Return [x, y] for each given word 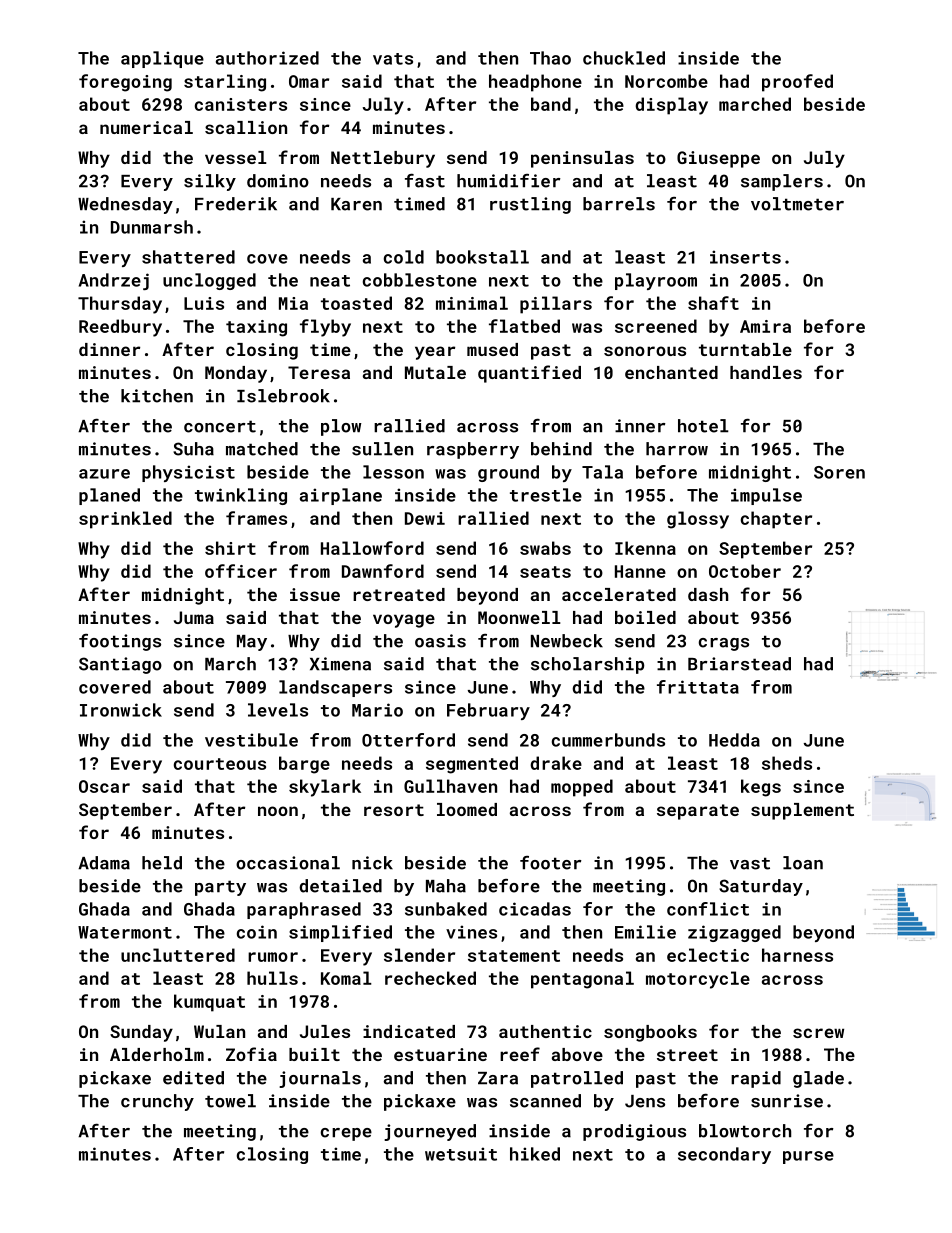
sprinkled [125, 520]
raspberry [473, 450]
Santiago [120, 665]
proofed [797, 83]
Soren [839, 472]
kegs [761, 788]
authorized [267, 58]
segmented [472, 765]
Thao [550, 58]
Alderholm [157, 1054]
